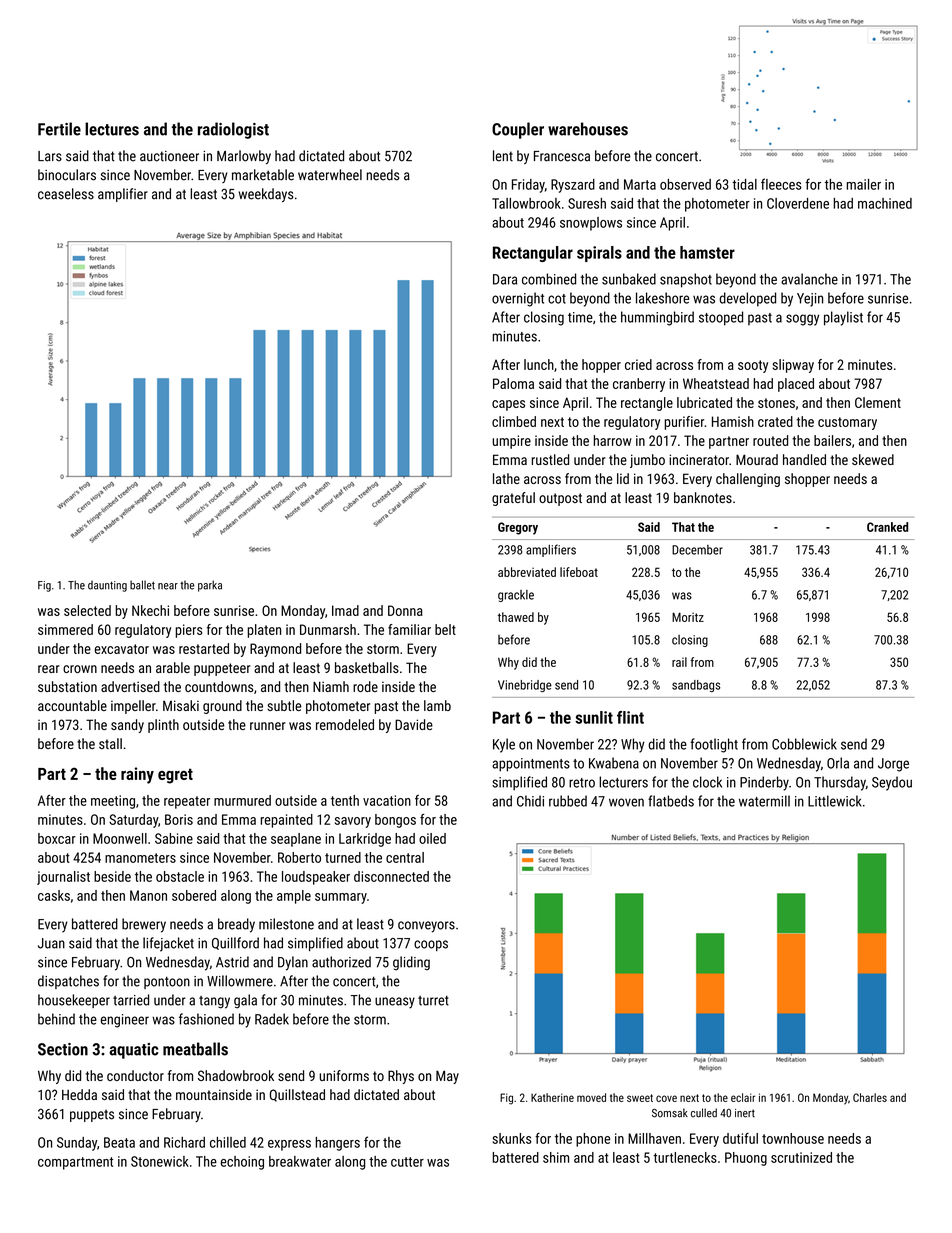 The image size is (952, 1233). What do you see at coordinates (272, 1019) in the document?
I see `Radek` at bounding box center [272, 1019].
